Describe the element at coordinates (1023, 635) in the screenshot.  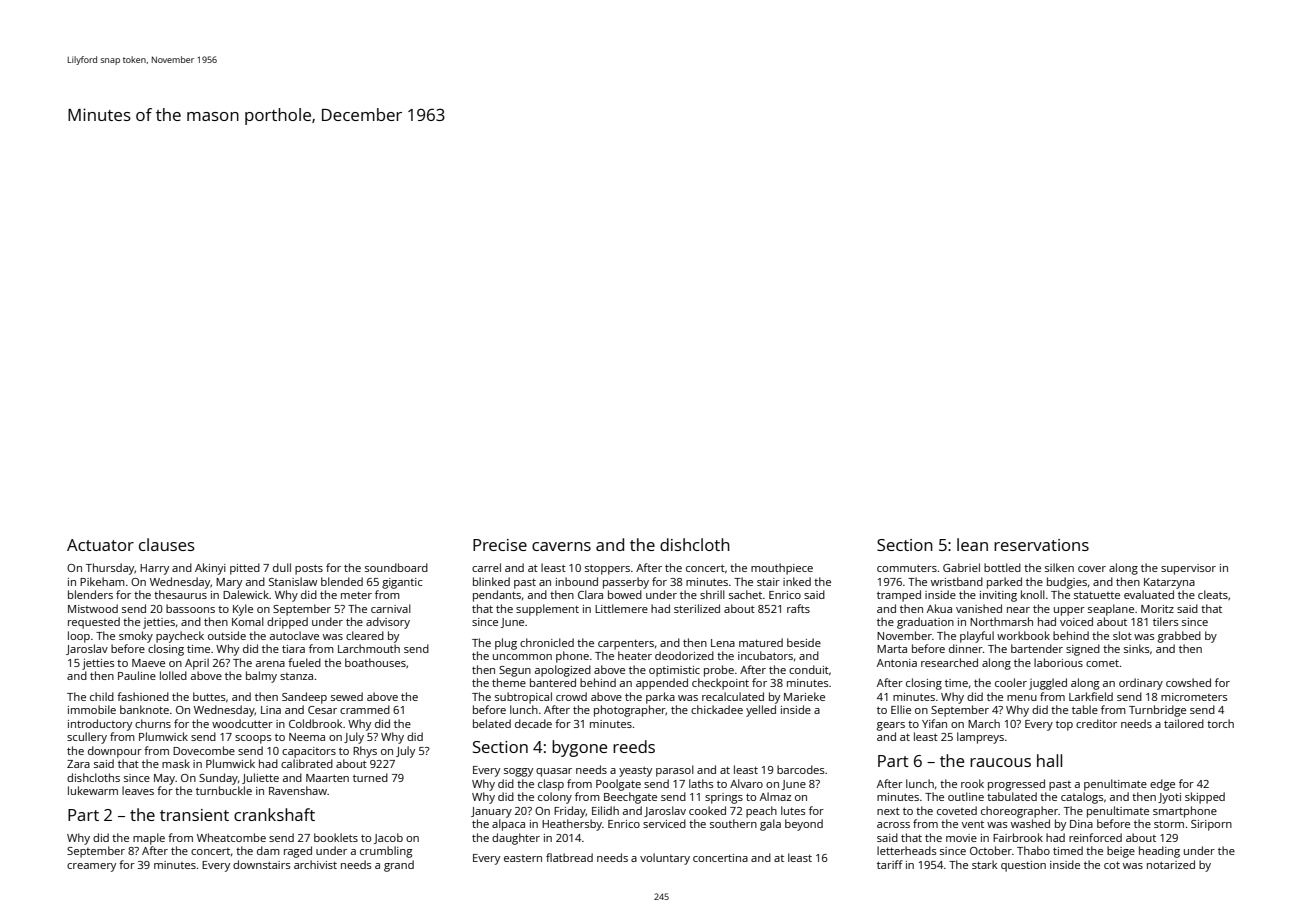
I see `workbook` at that location.
